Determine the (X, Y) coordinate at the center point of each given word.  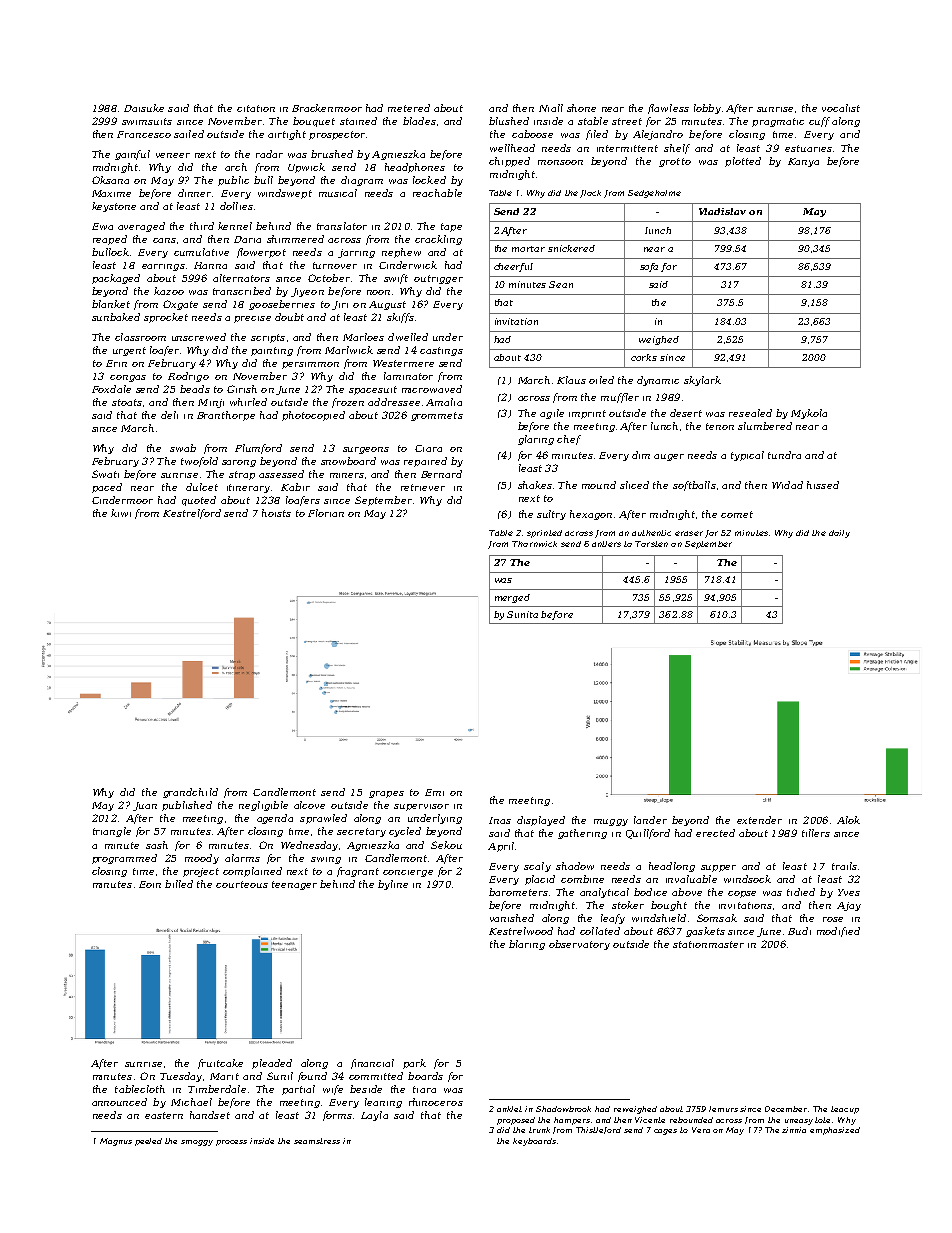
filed (597, 135)
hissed (823, 485)
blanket (111, 304)
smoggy (197, 1143)
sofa (649, 267)
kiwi (121, 513)
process (231, 1143)
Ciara (428, 448)
